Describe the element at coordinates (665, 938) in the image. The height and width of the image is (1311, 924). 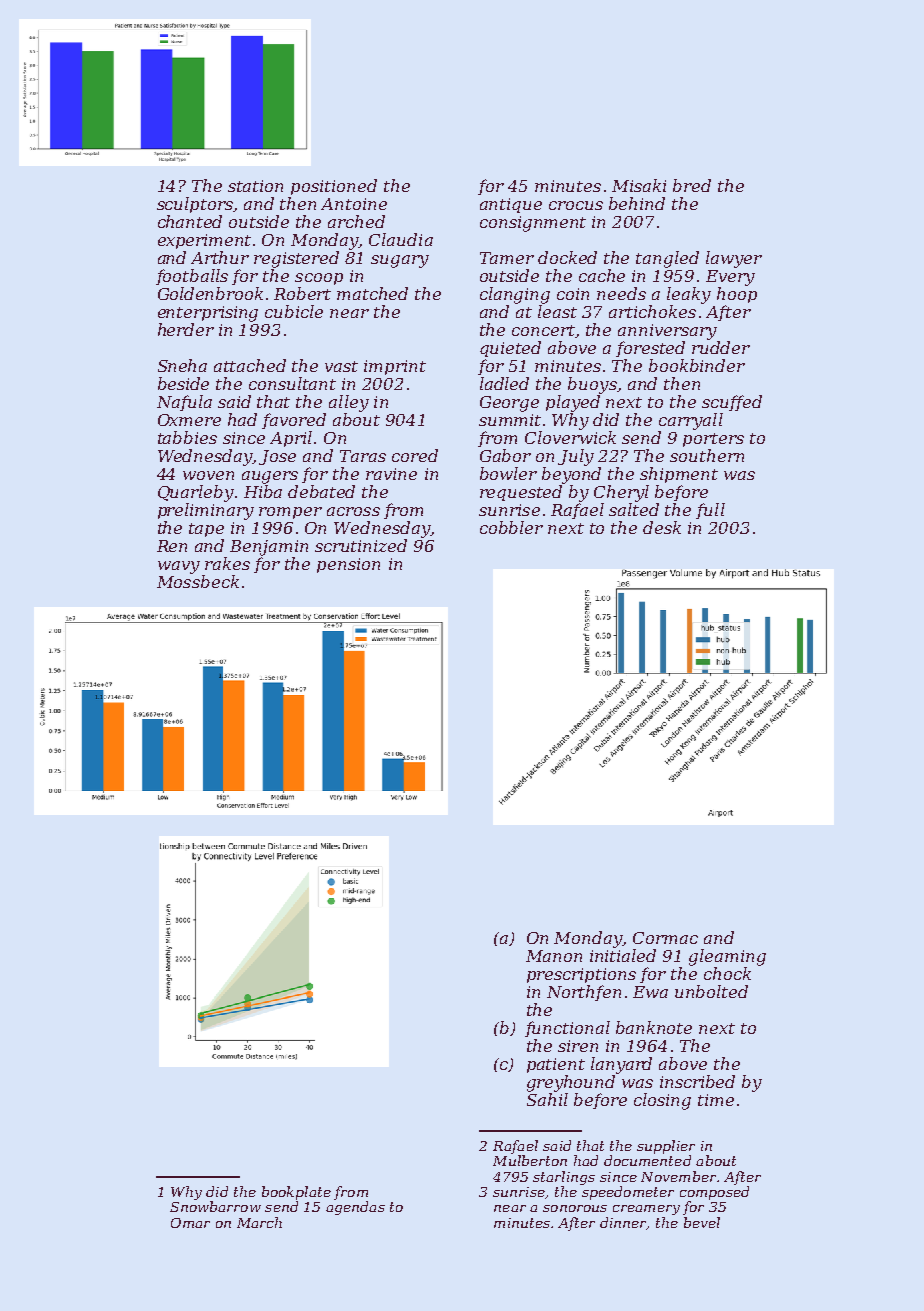
I see `Cormac` at that location.
